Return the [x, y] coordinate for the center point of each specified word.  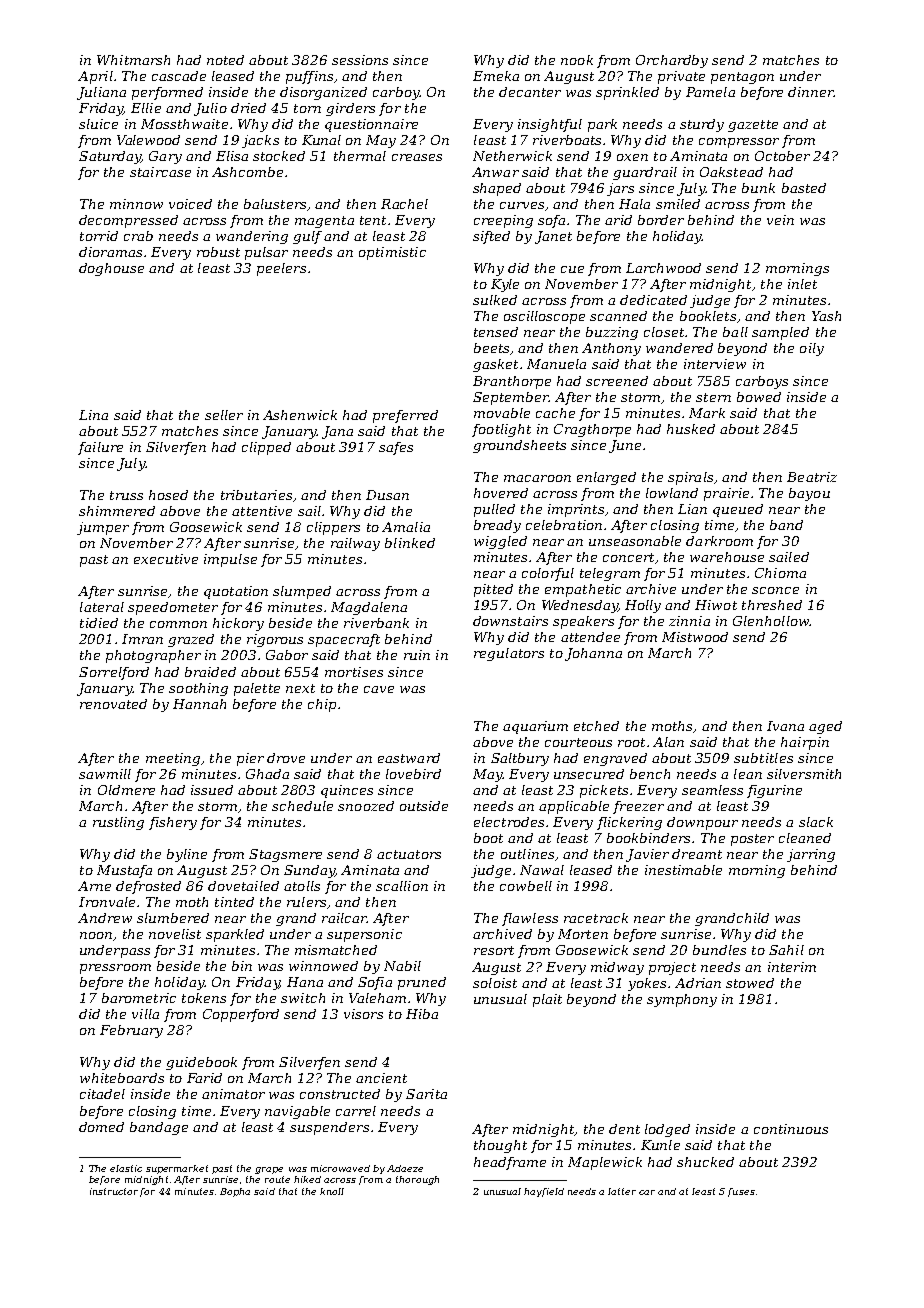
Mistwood [695, 637]
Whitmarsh [133, 60]
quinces [347, 791]
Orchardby [672, 61]
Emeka [496, 76]
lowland [672, 493]
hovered [501, 493]
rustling [118, 823]
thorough [417, 1180]
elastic [126, 1168]
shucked [705, 1162]
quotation [236, 592]
